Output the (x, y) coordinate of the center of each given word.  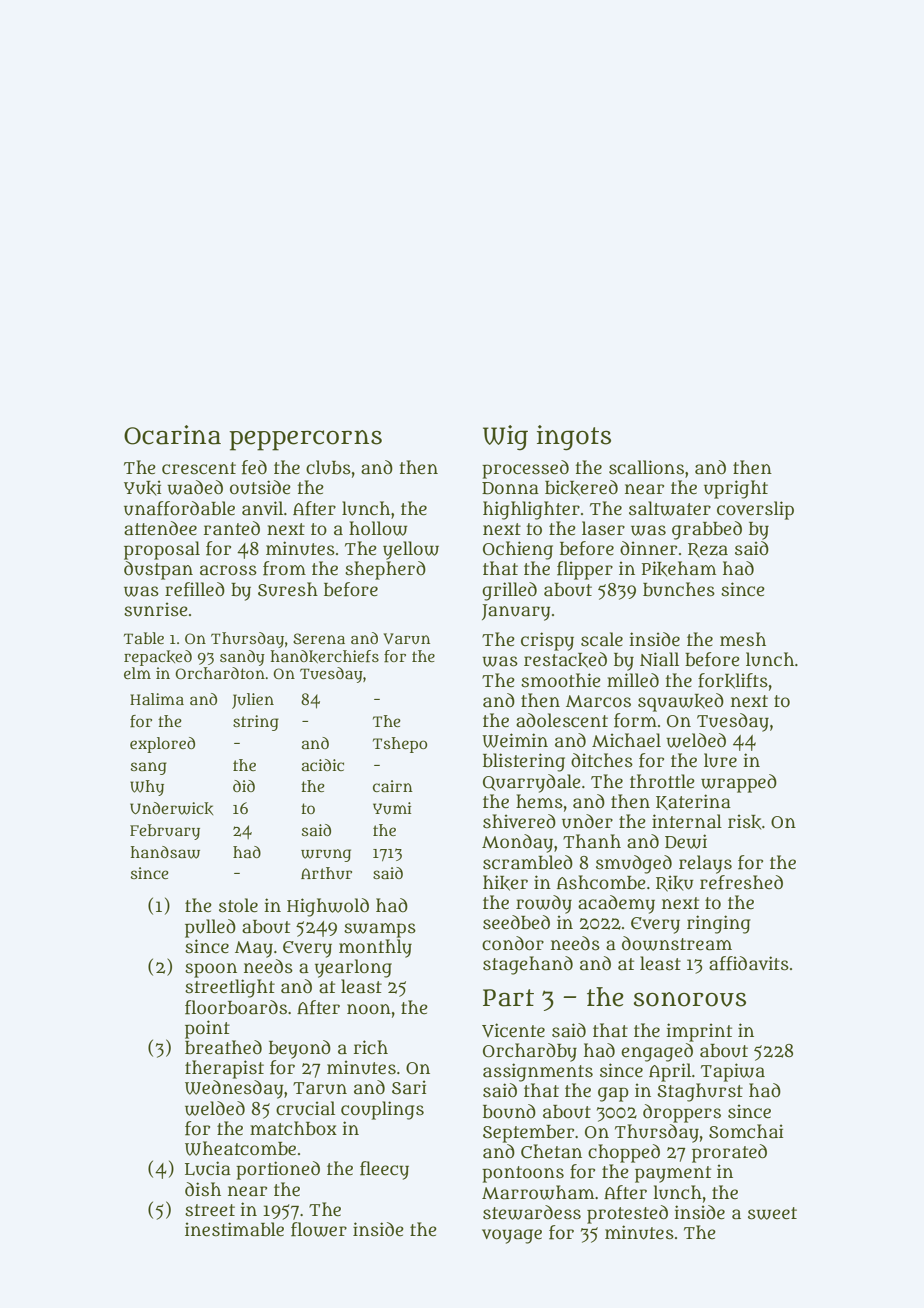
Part (508, 998)
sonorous (689, 999)
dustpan (158, 570)
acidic (323, 765)
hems (539, 801)
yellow (411, 550)
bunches (679, 589)
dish (203, 1189)
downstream (677, 943)
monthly (375, 948)
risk (744, 822)
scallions (646, 467)
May (254, 949)
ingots (574, 438)
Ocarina (172, 435)
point (207, 1029)
